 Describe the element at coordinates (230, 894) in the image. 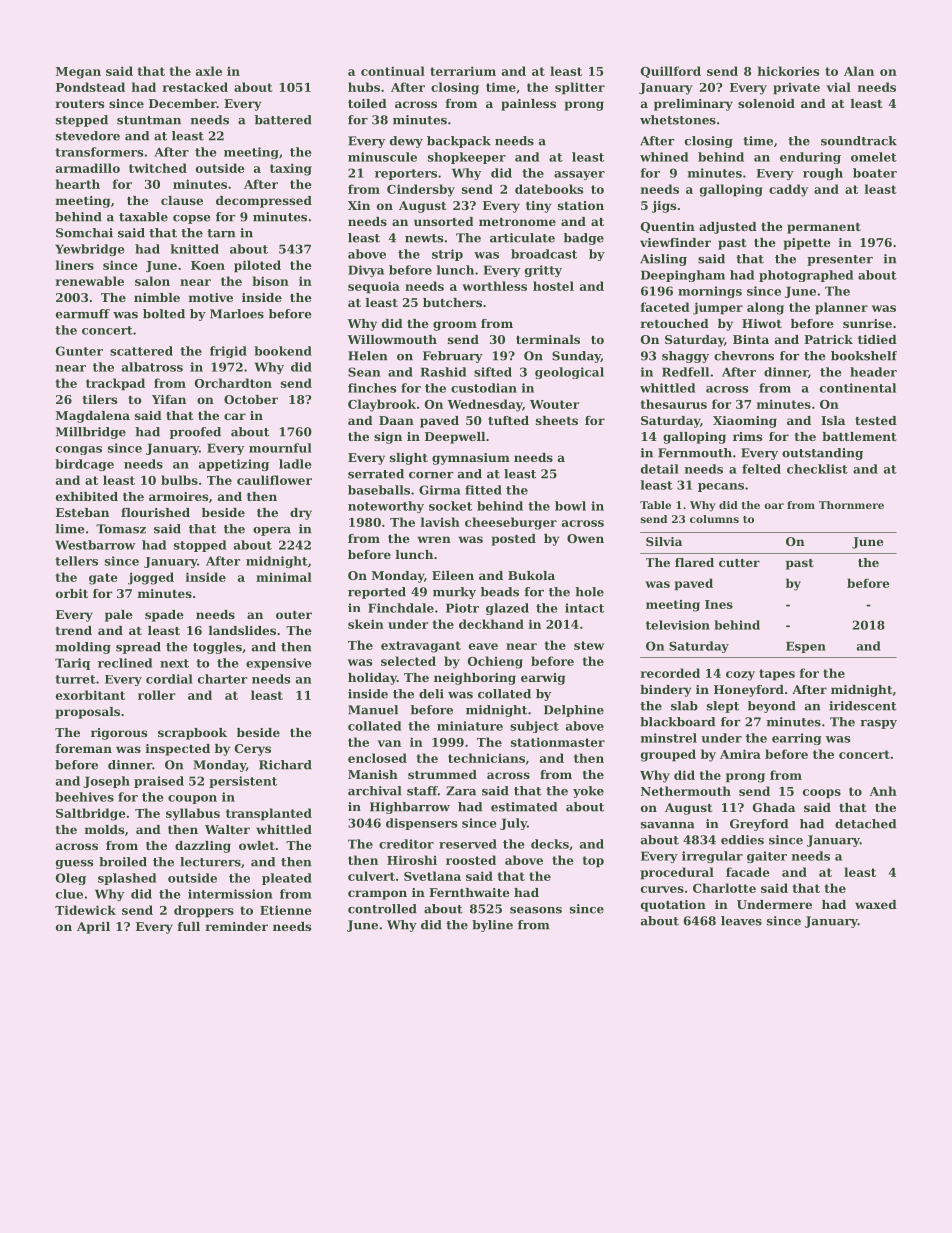

I see `intermission` at that location.
